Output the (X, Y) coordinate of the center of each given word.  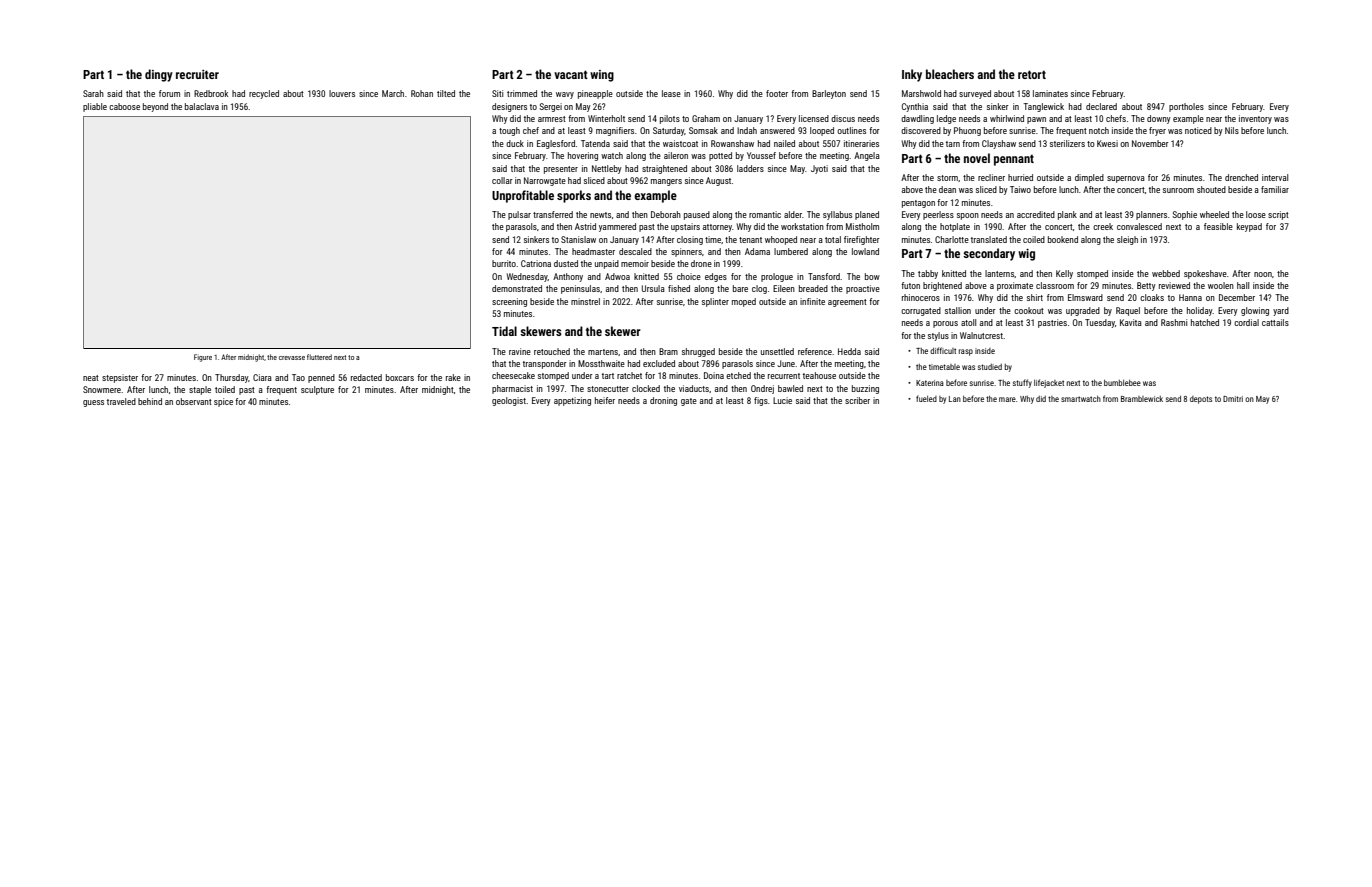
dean (947, 189)
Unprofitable (523, 196)
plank (1067, 215)
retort (1032, 74)
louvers (342, 93)
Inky (912, 75)
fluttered (319, 357)
